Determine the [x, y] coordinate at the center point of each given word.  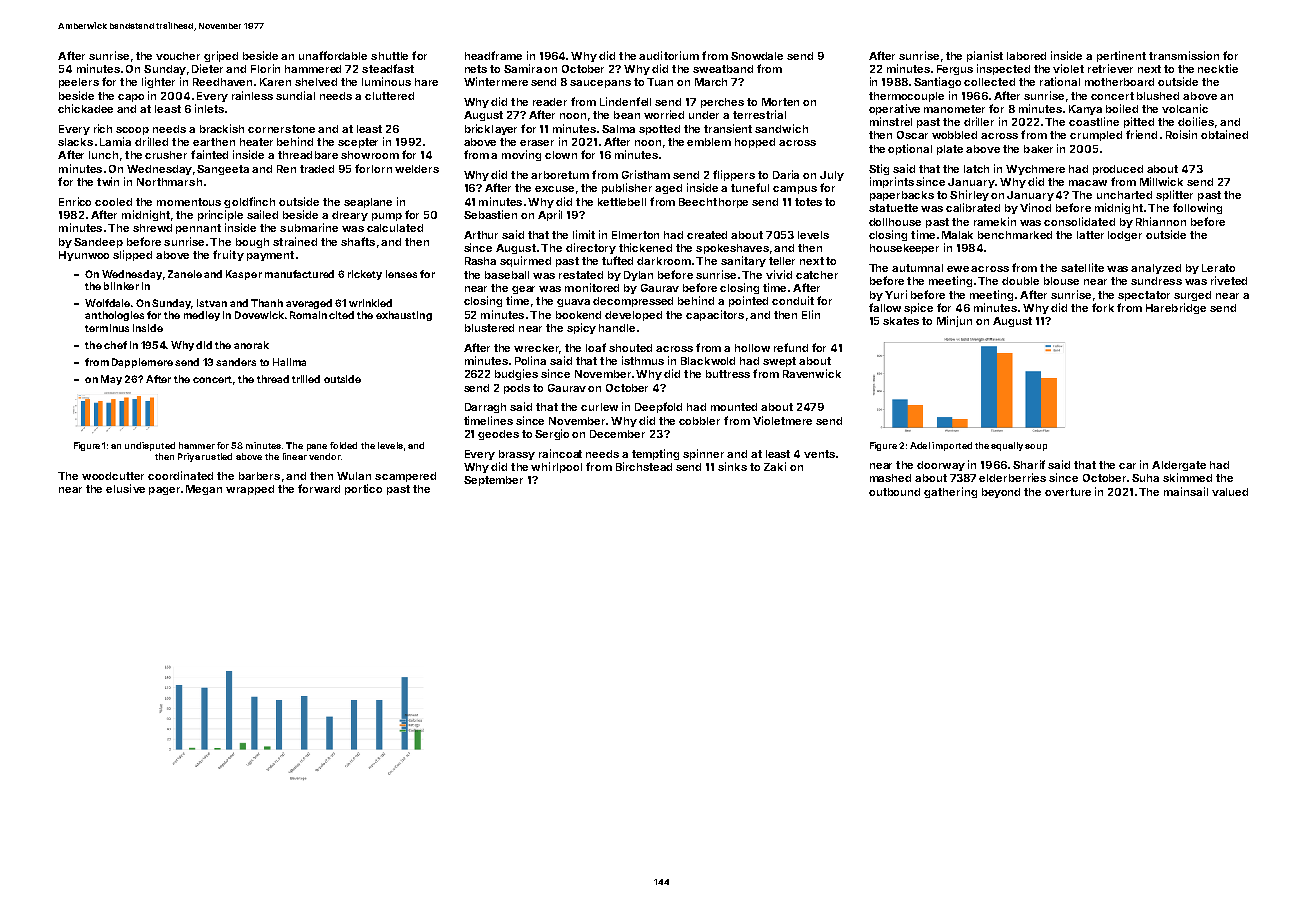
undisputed [150, 446]
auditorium [669, 55]
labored [1026, 56]
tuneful [750, 187]
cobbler [699, 421]
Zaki [775, 466]
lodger [1125, 236]
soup [1036, 447]
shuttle [389, 56]
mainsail [1186, 491]
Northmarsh [169, 182]
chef [115, 345]
